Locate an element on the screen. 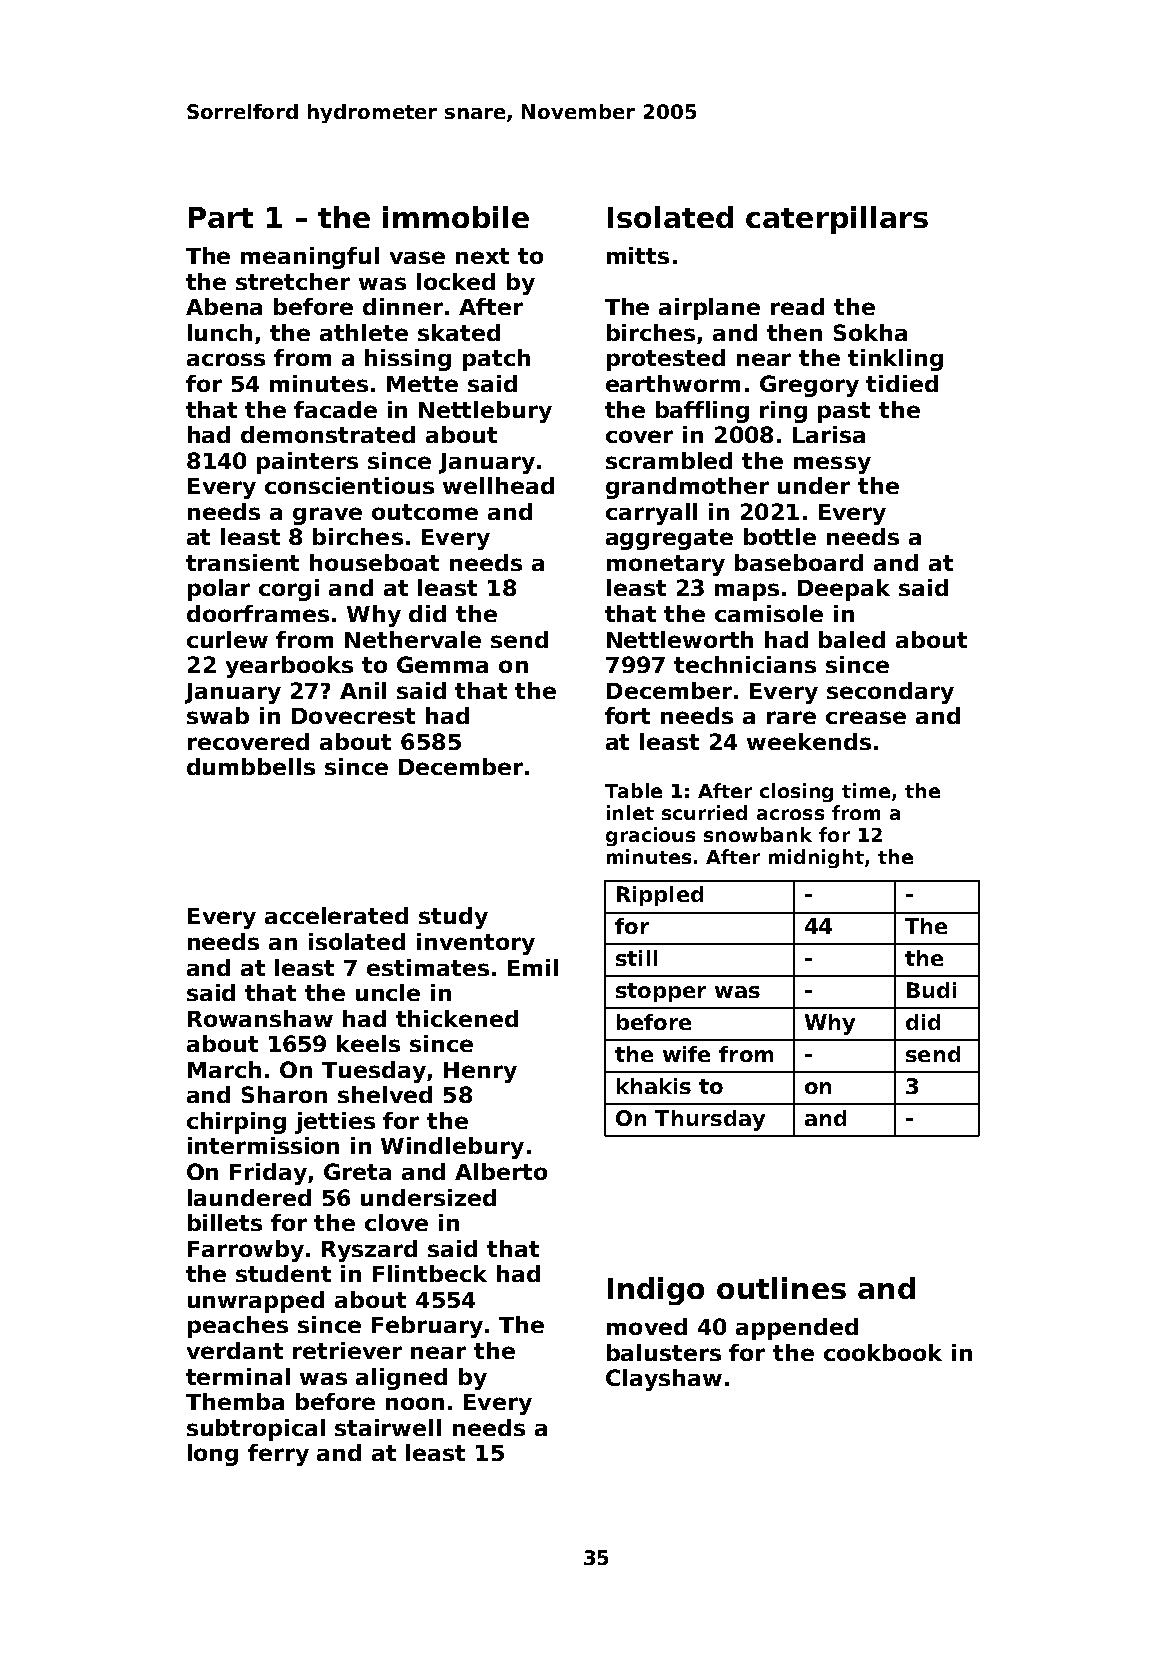  messy is located at coordinates (832, 465).
